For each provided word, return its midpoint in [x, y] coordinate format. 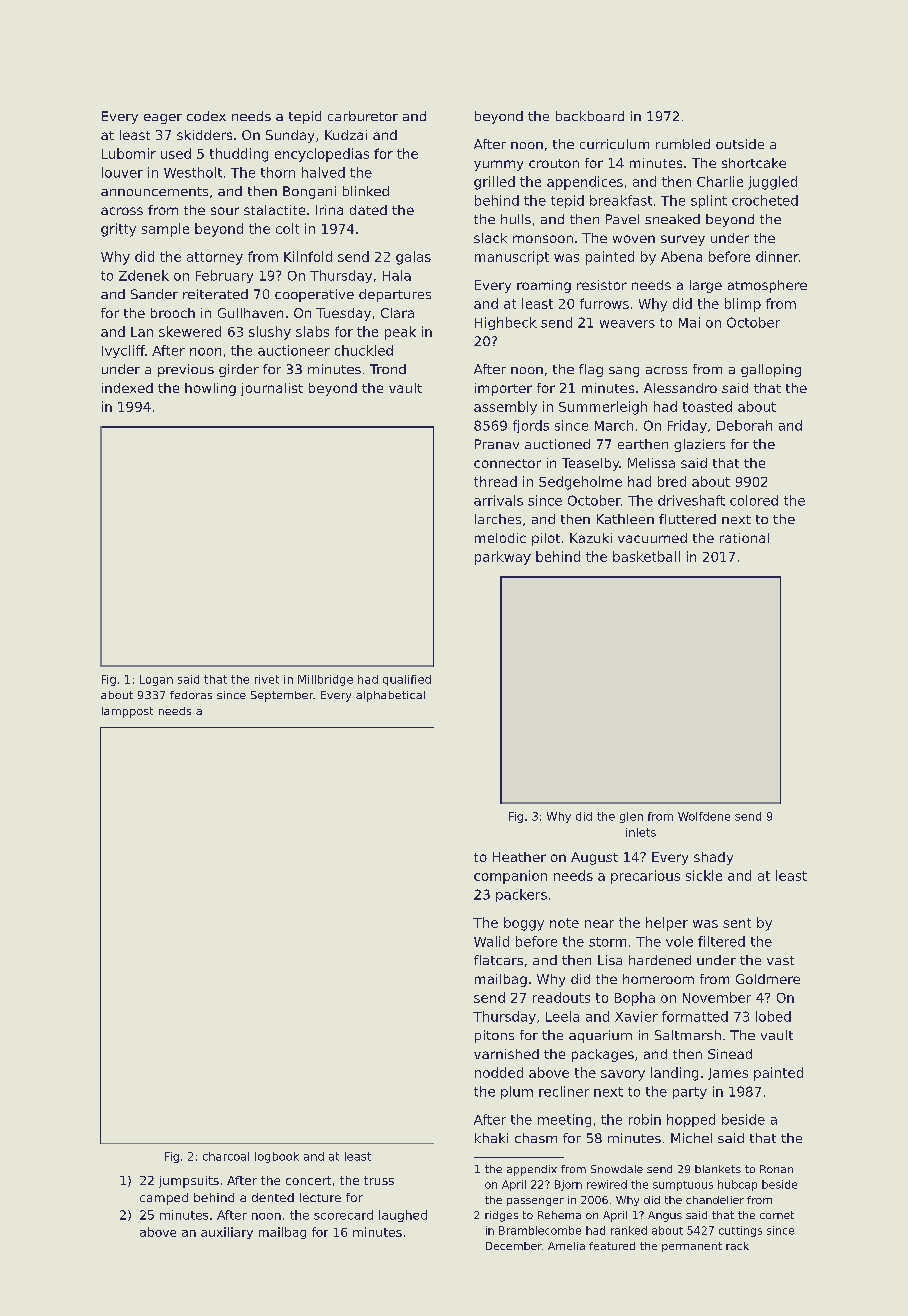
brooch [173, 313]
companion [510, 877]
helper [667, 924]
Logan [156, 680]
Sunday [290, 136]
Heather [519, 857]
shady [713, 858]
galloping [771, 370]
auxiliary [227, 1233]
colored [754, 500]
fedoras [191, 695]
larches [498, 519]
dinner [777, 256]
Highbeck [506, 323]
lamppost [127, 712]
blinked [366, 191]
